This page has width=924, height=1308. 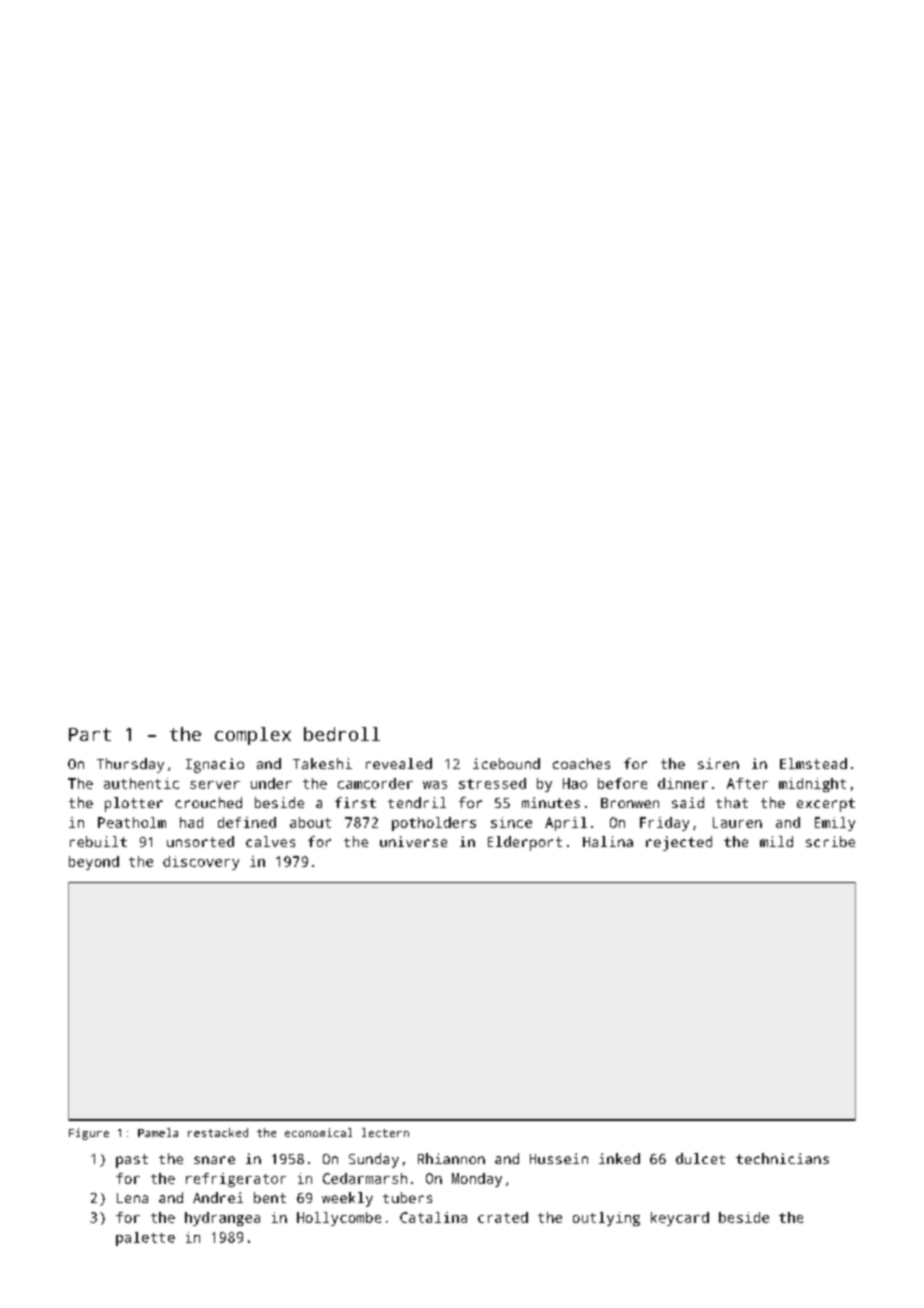 I want to click on siren, so click(x=718, y=763).
